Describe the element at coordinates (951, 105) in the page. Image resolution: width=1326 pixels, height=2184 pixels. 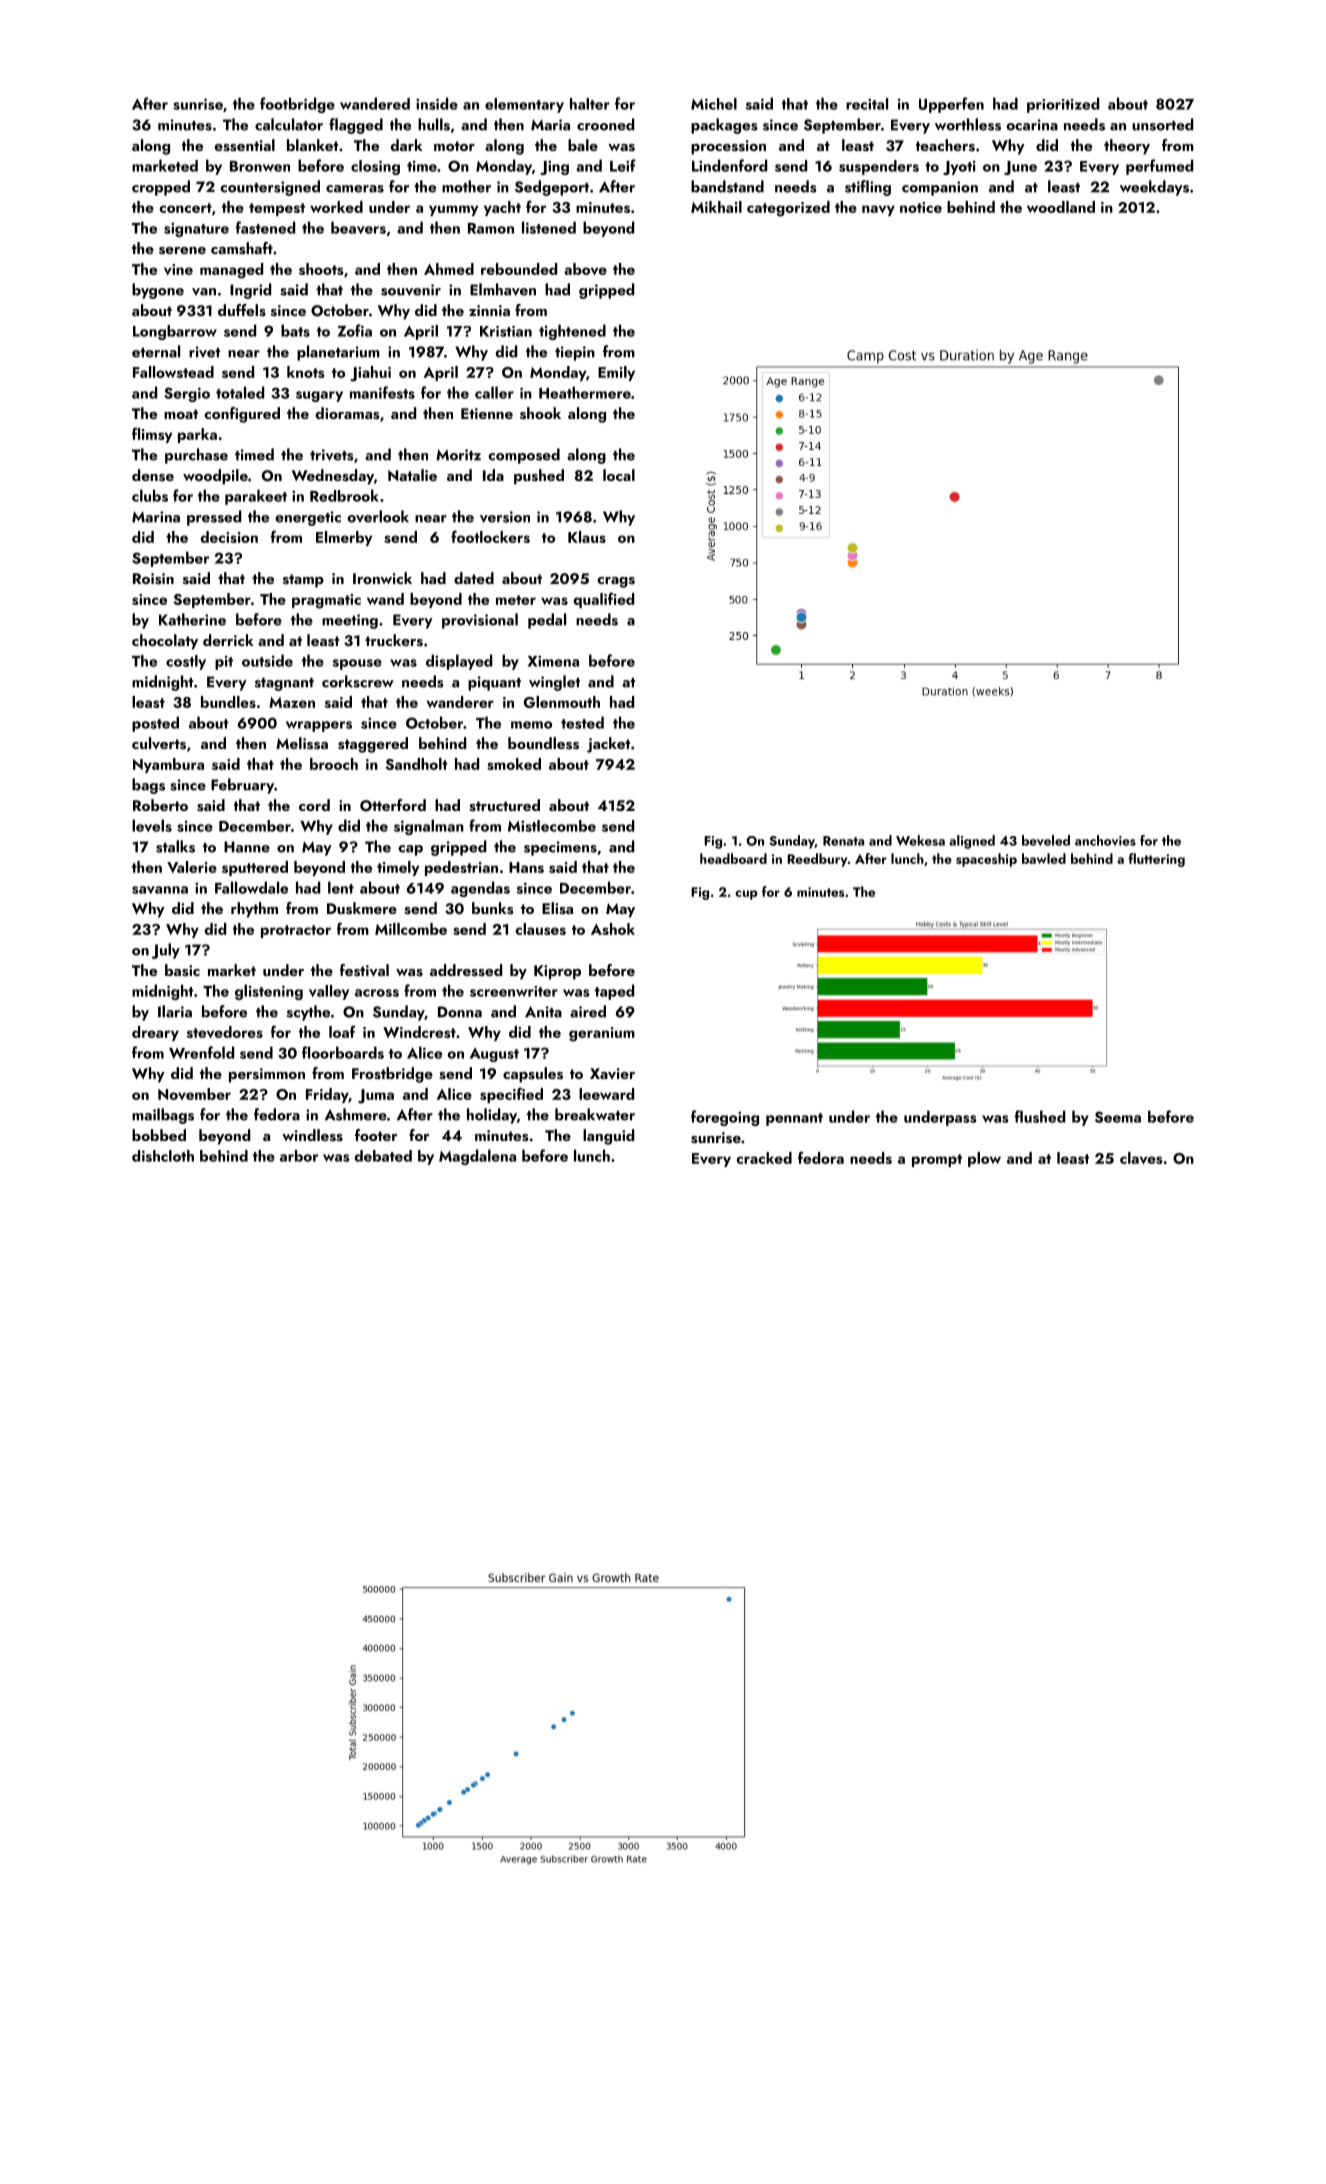
I see `Upperfen` at that location.
